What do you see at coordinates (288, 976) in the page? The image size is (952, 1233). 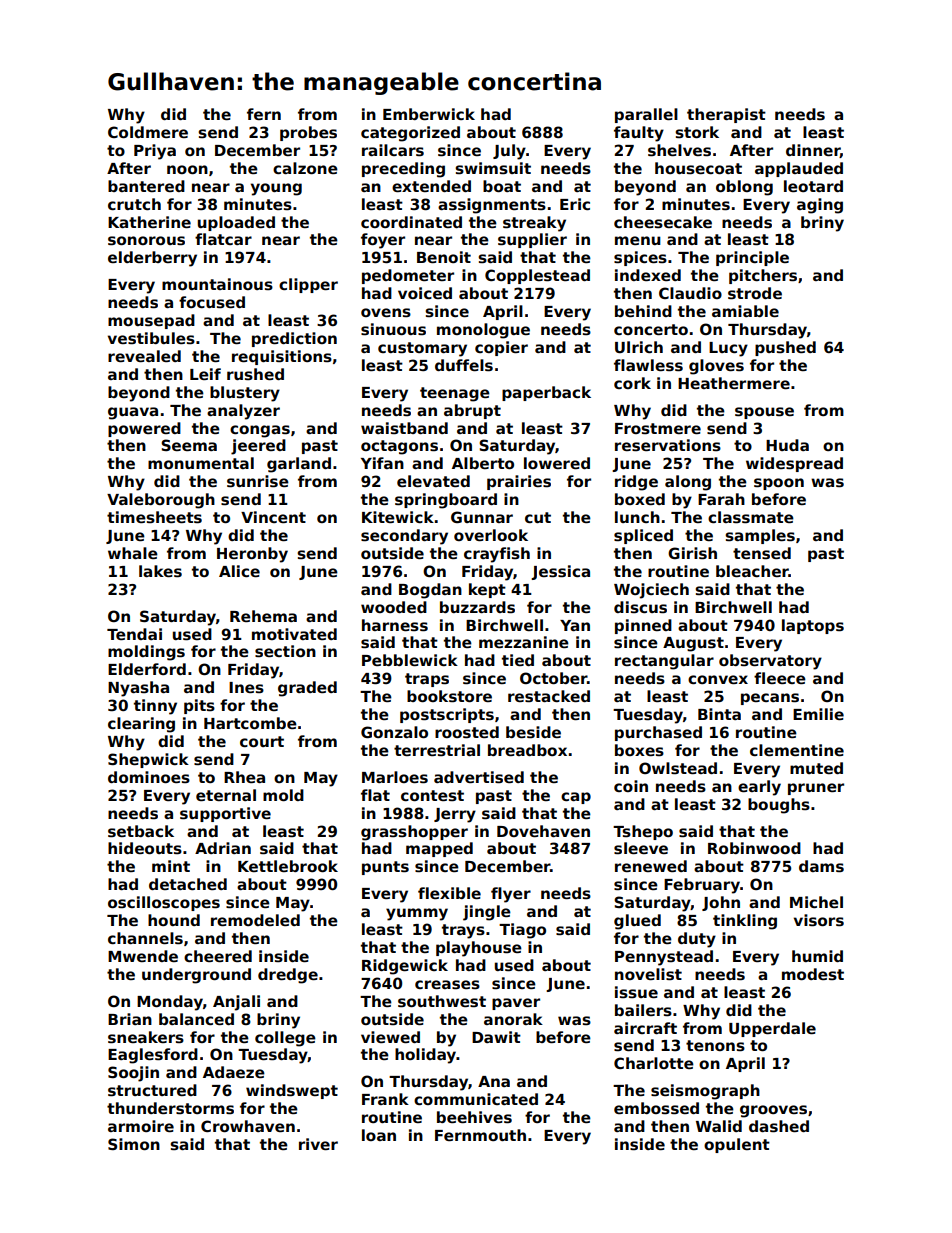 I see `dredge` at bounding box center [288, 976].
